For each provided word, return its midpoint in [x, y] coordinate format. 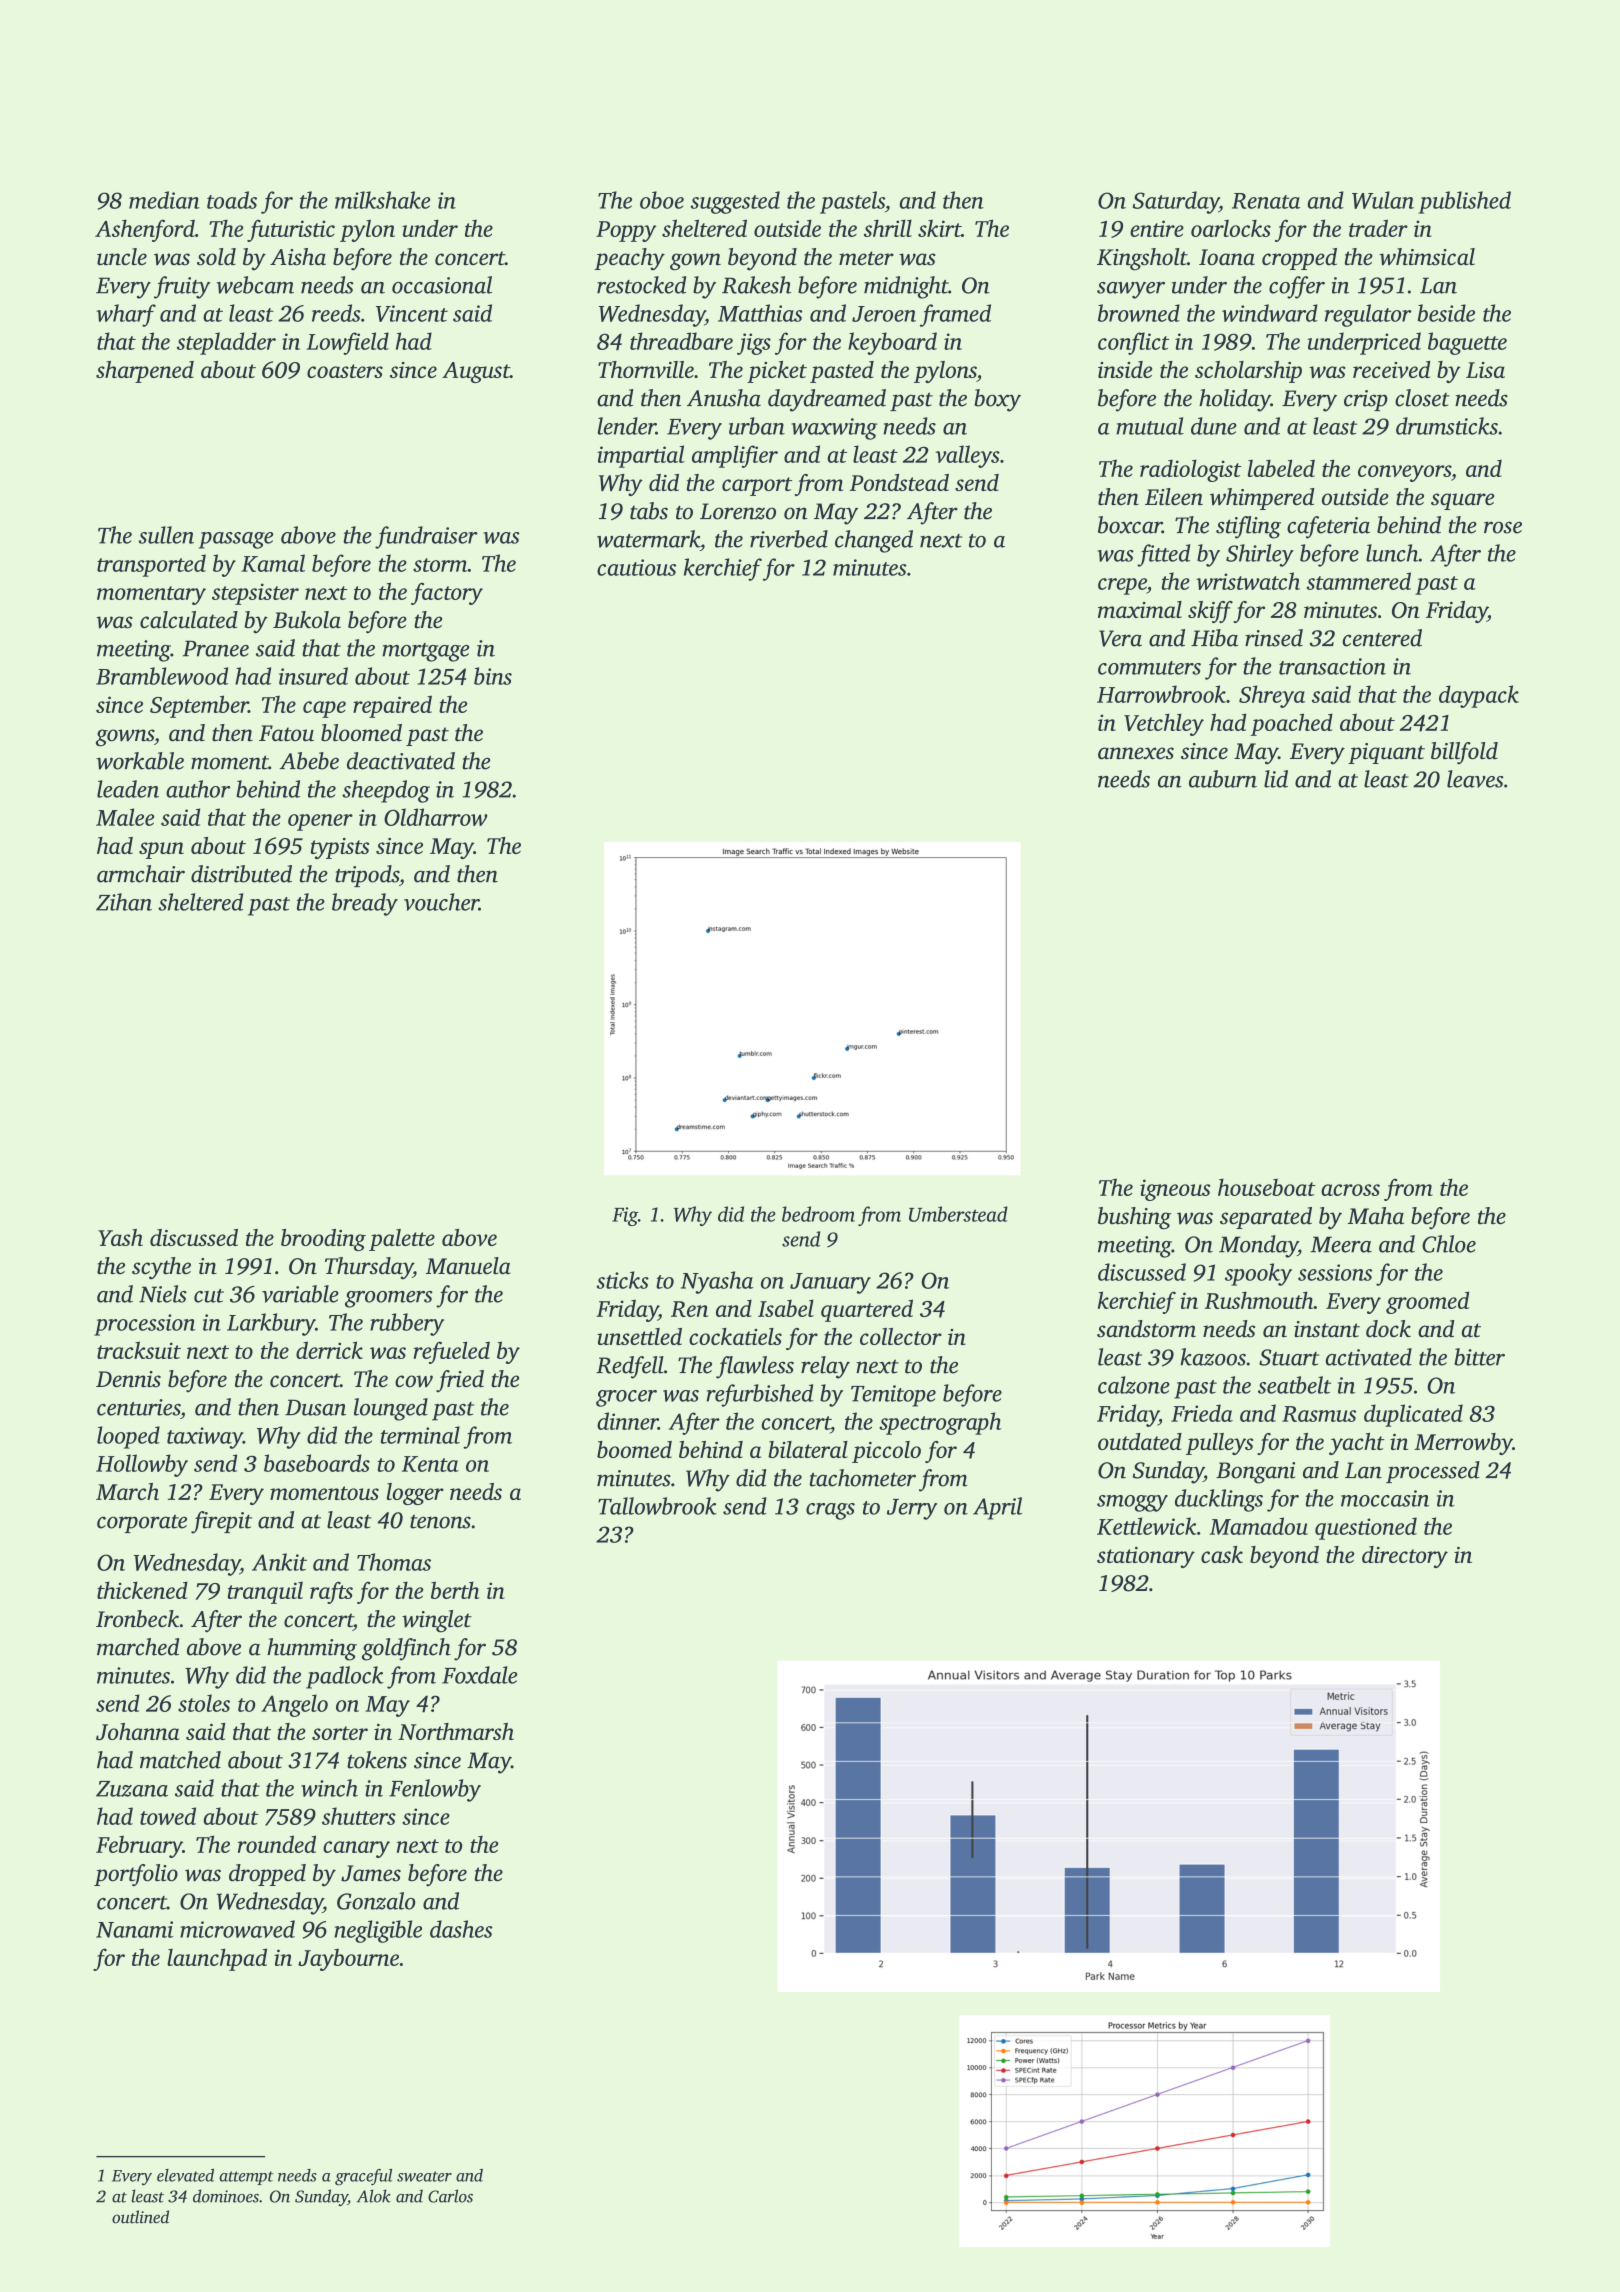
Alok [374, 2196]
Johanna [138, 1731]
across [1350, 1190]
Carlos [450, 2196]
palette [402, 1240]
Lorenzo [738, 511]
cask [1222, 1554]
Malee [125, 817]
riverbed [789, 539]
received [1391, 369]
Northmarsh [456, 1731]
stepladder [226, 343]
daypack [1479, 696]
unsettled [639, 1336]
